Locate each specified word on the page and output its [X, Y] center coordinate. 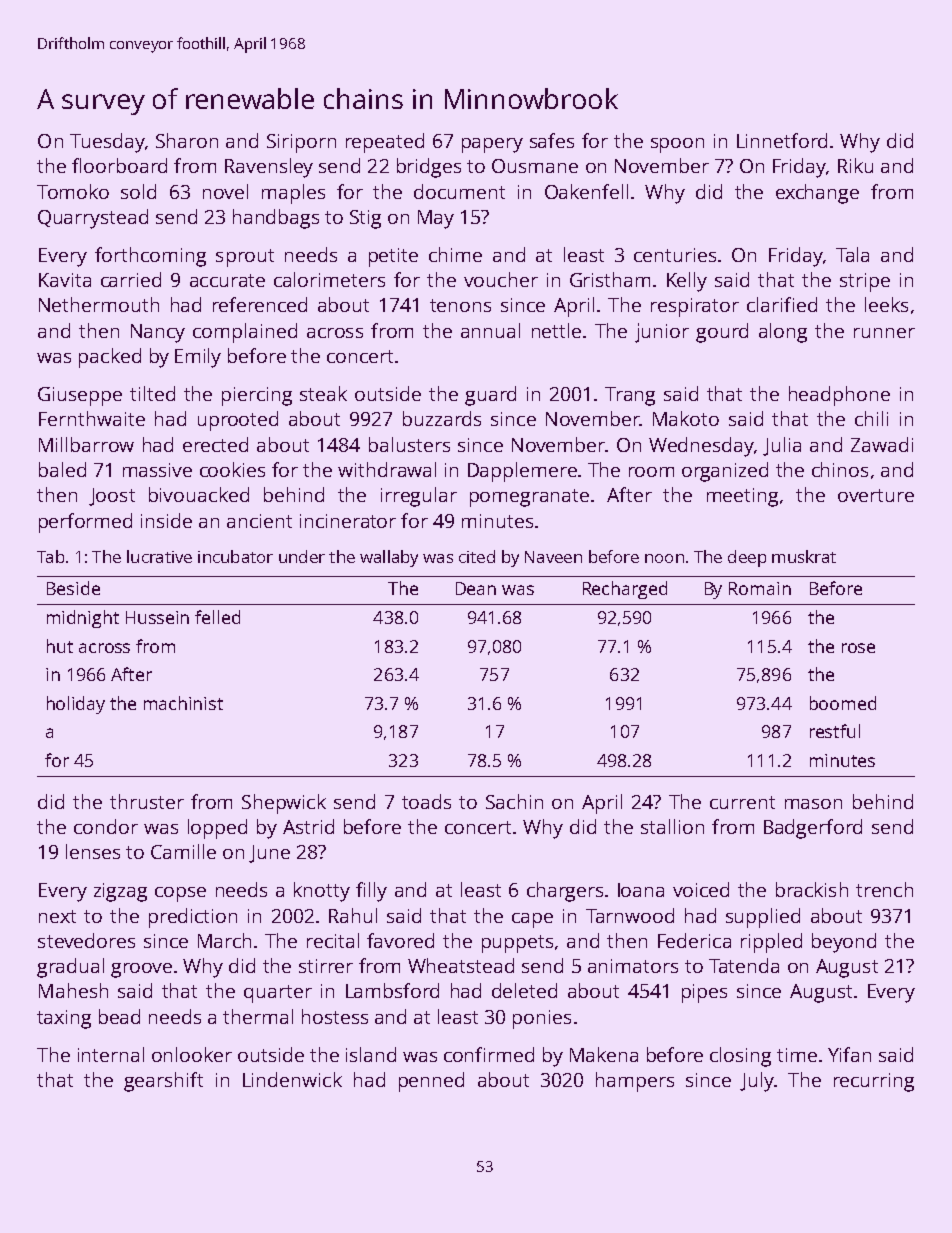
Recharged [625, 590]
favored [400, 940]
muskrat [804, 556]
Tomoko [73, 191]
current [742, 802]
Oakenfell [586, 191]
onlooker [192, 1054]
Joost [112, 497]
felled [217, 617]
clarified [782, 304]
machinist [183, 703]
